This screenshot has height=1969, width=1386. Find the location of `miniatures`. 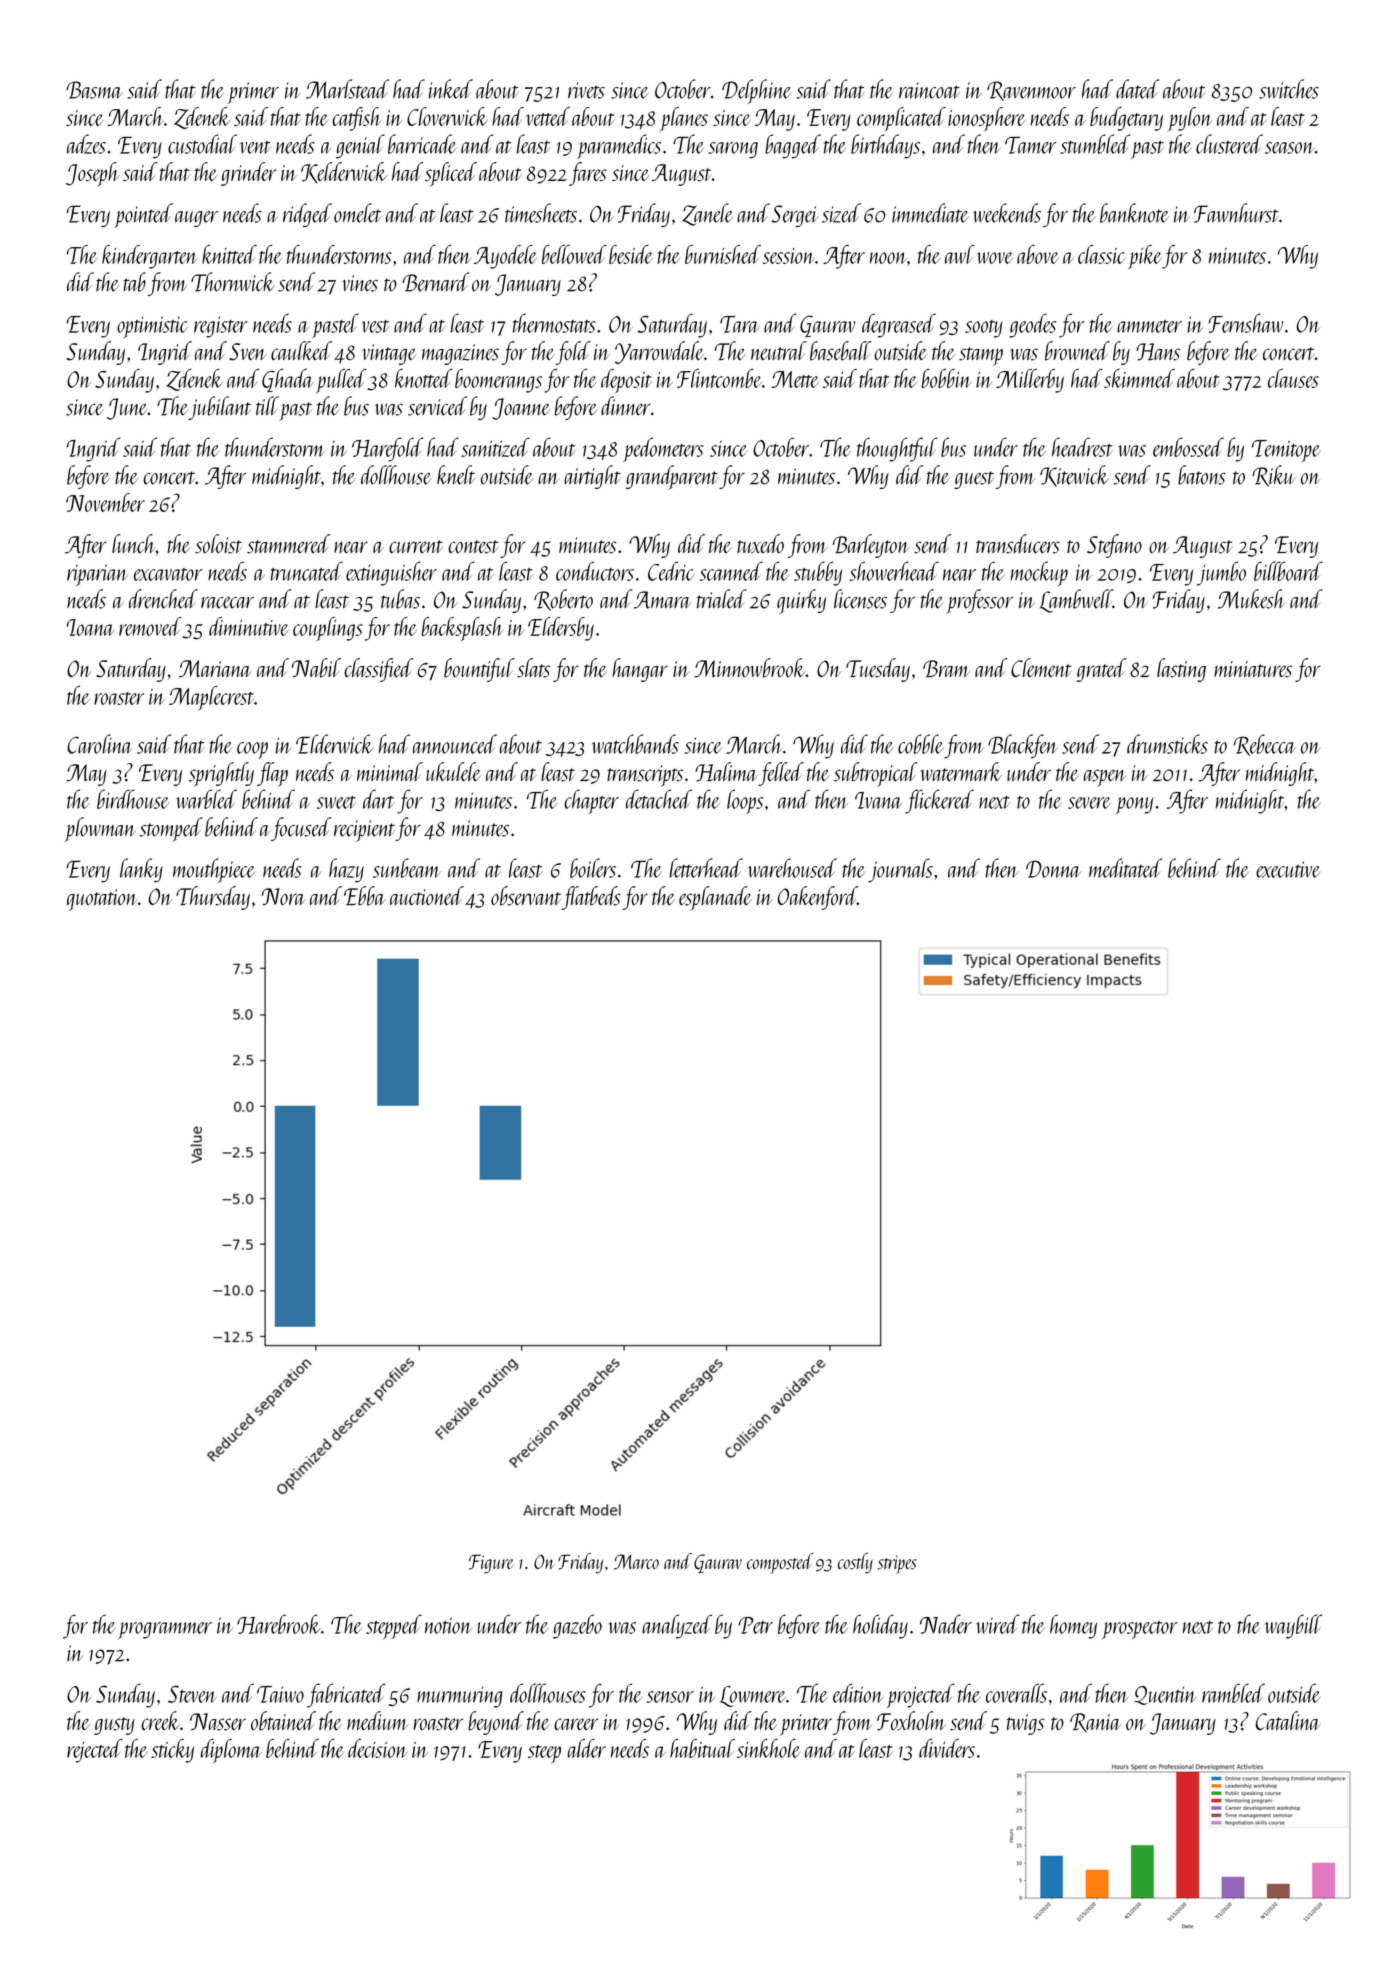

miniatures is located at coordinates (1253, 669).
